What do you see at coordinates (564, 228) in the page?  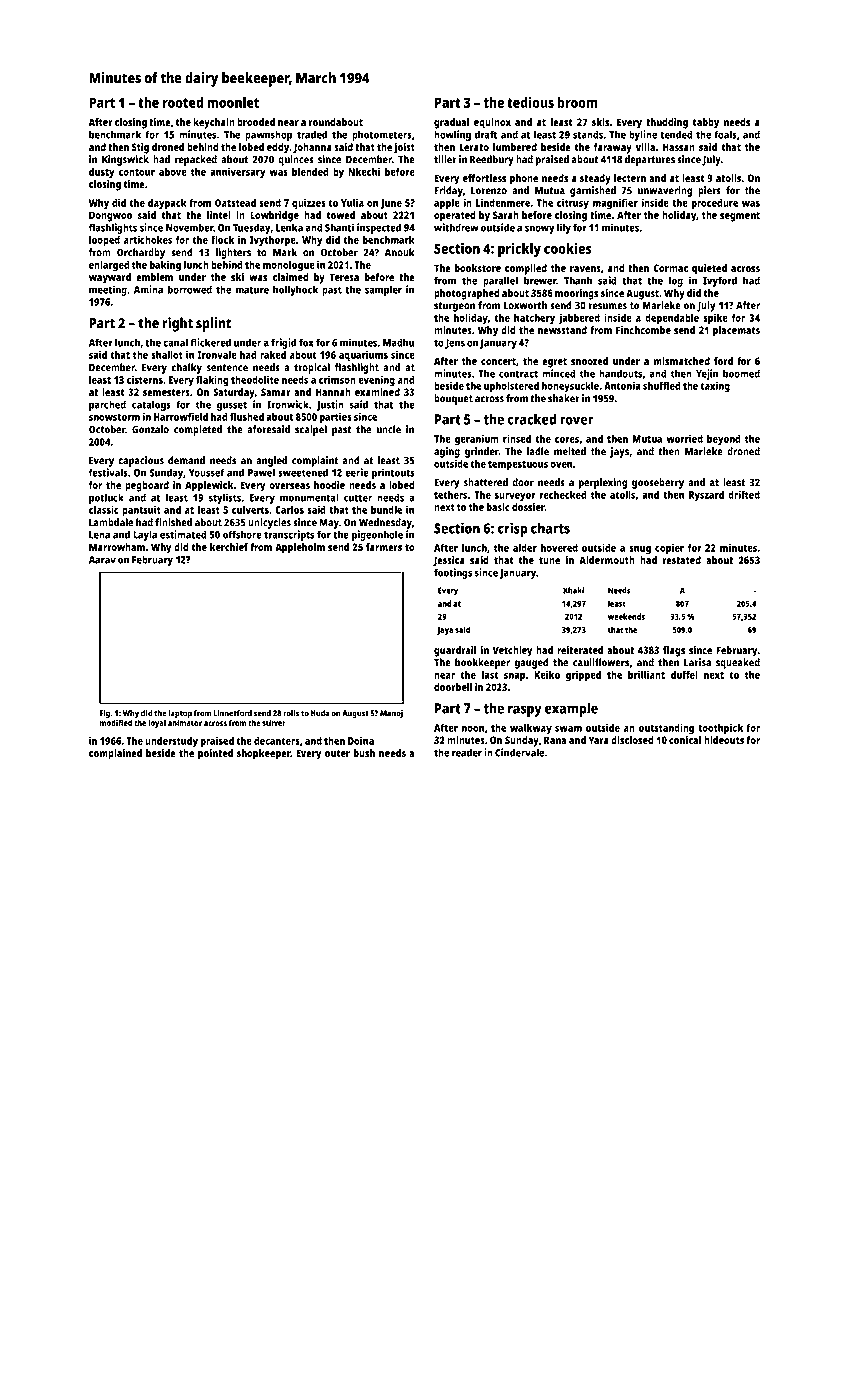 I see `lily` at bounding box center [564, 228].
